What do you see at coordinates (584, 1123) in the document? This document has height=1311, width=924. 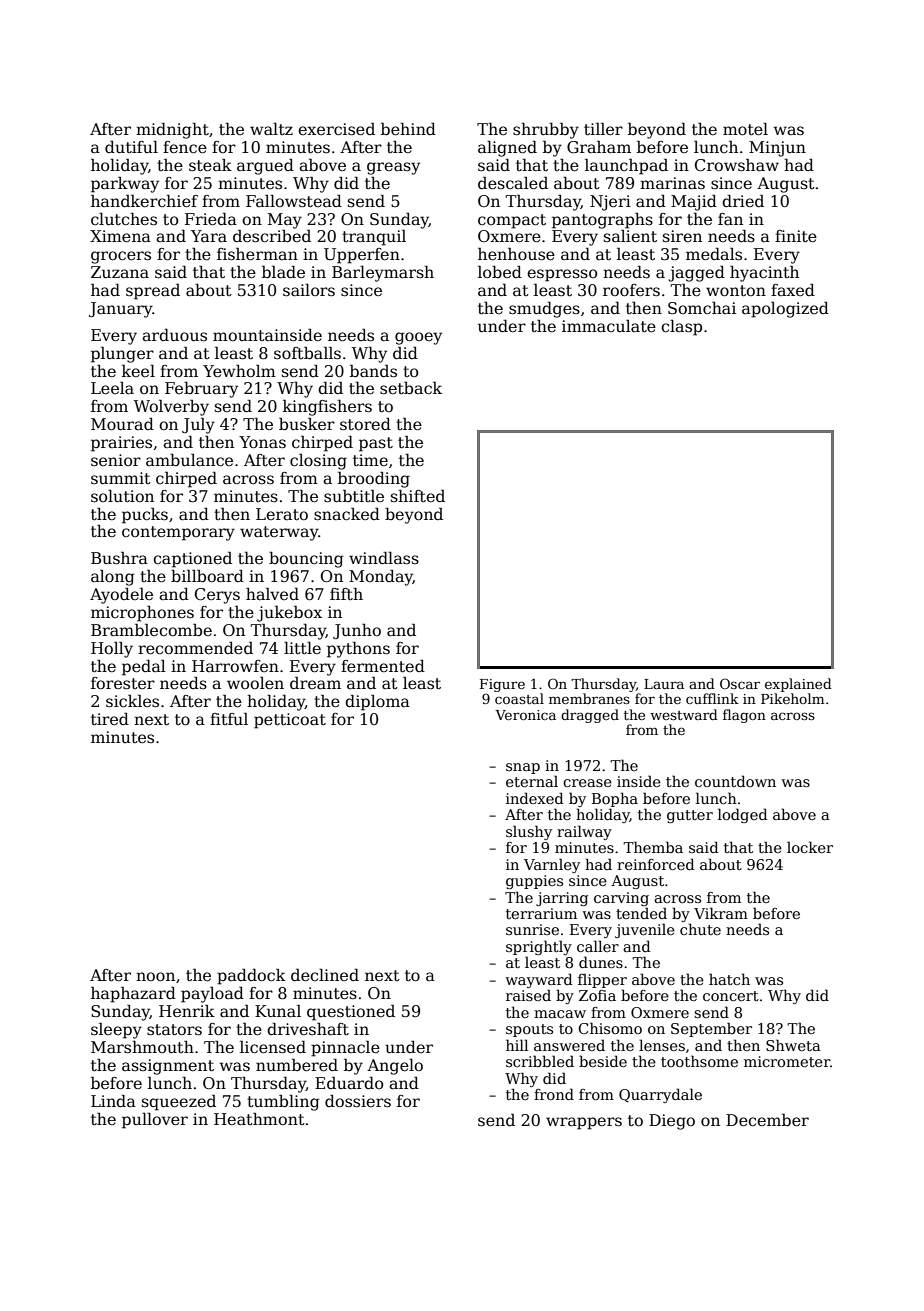 I see `wrappers` at bounding box center [584, 1123].
